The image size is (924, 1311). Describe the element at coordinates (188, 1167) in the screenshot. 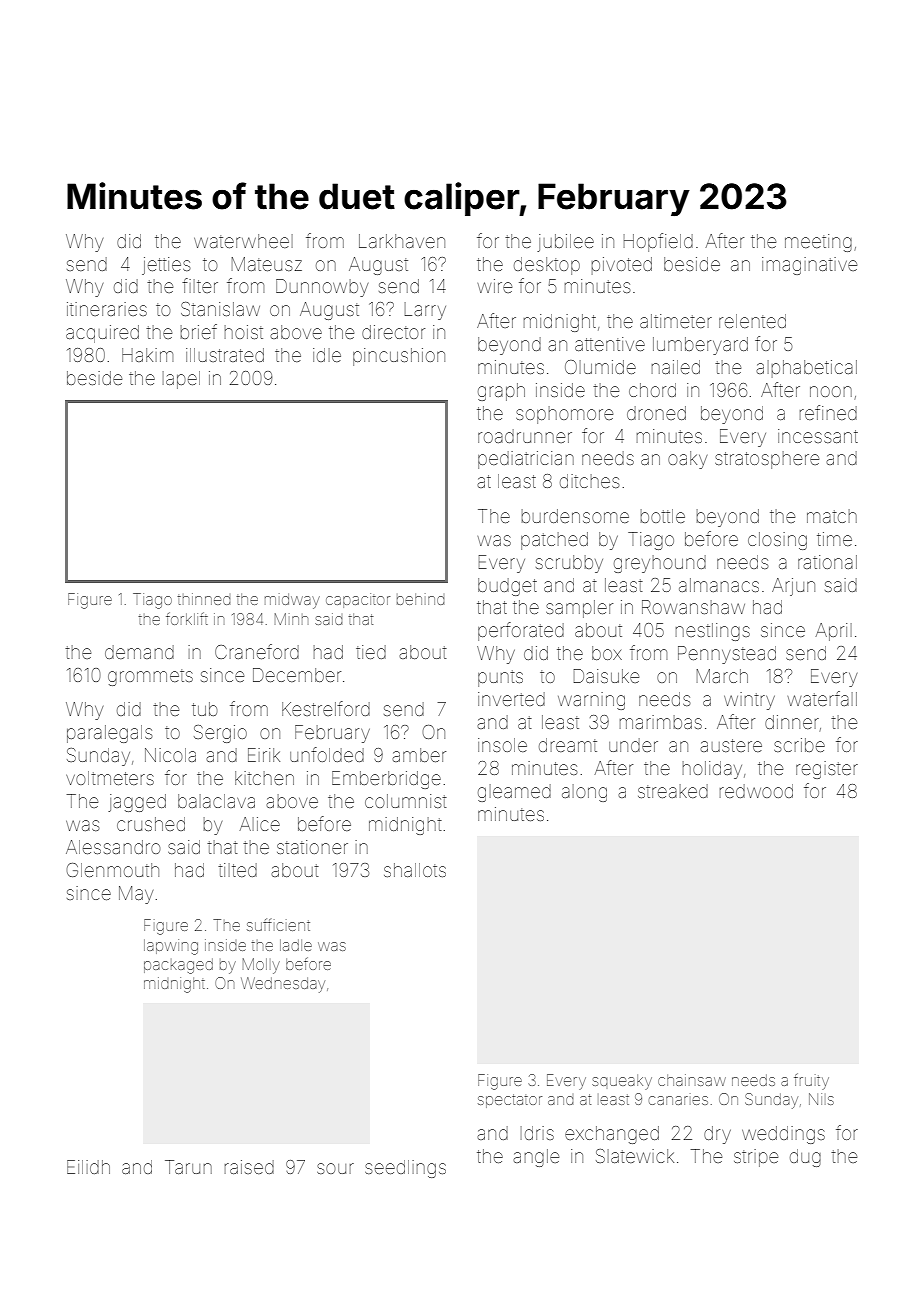

I see `Tarun` at that location.
